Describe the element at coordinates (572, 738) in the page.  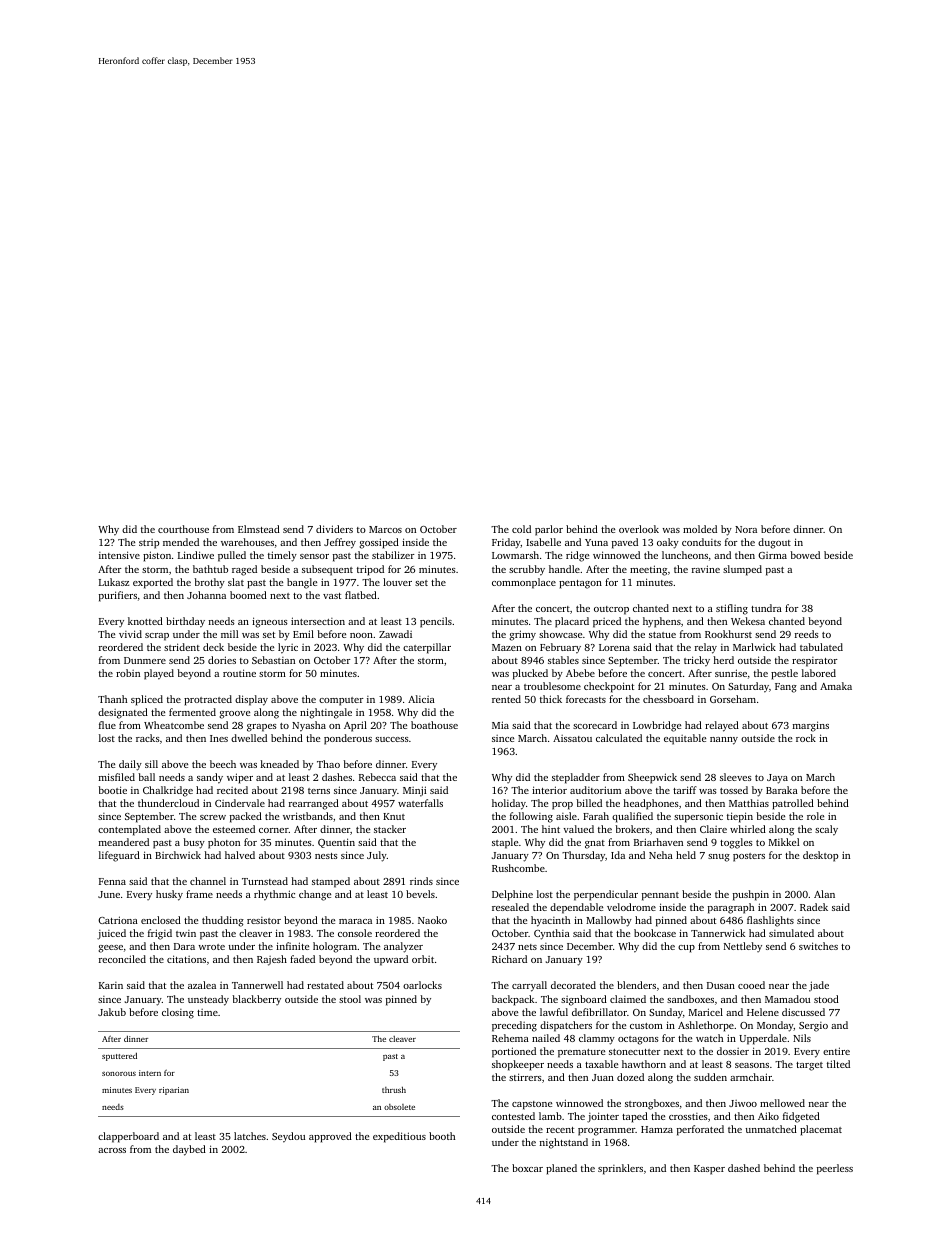
I see `Aissatou` at that location.
